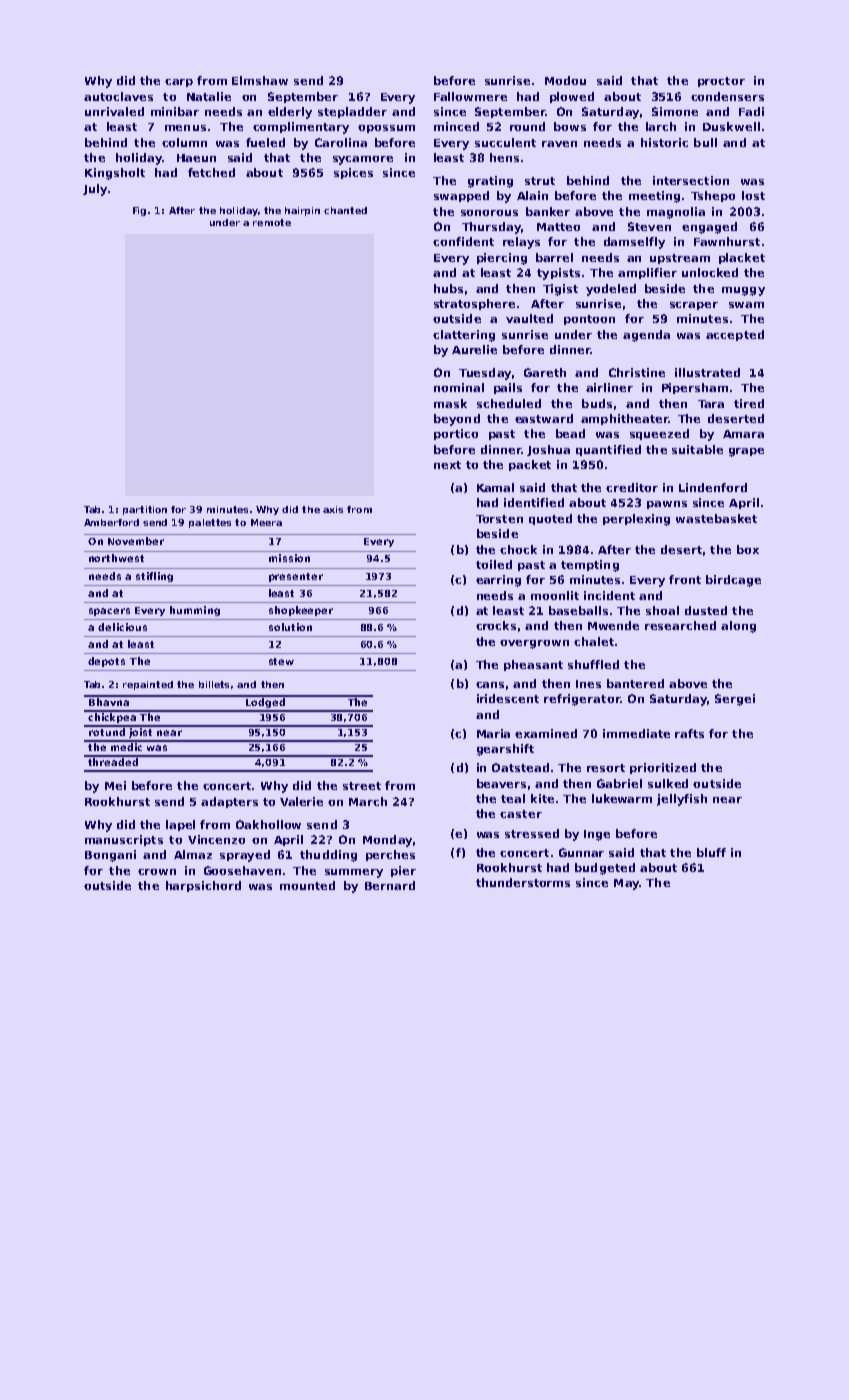 Image resolution: width=849 pixels, height=1400 pixels. What do you see at coordinates (637, 372) in the screenshot?
I see `Christine` at bounding box center [637, 372].
